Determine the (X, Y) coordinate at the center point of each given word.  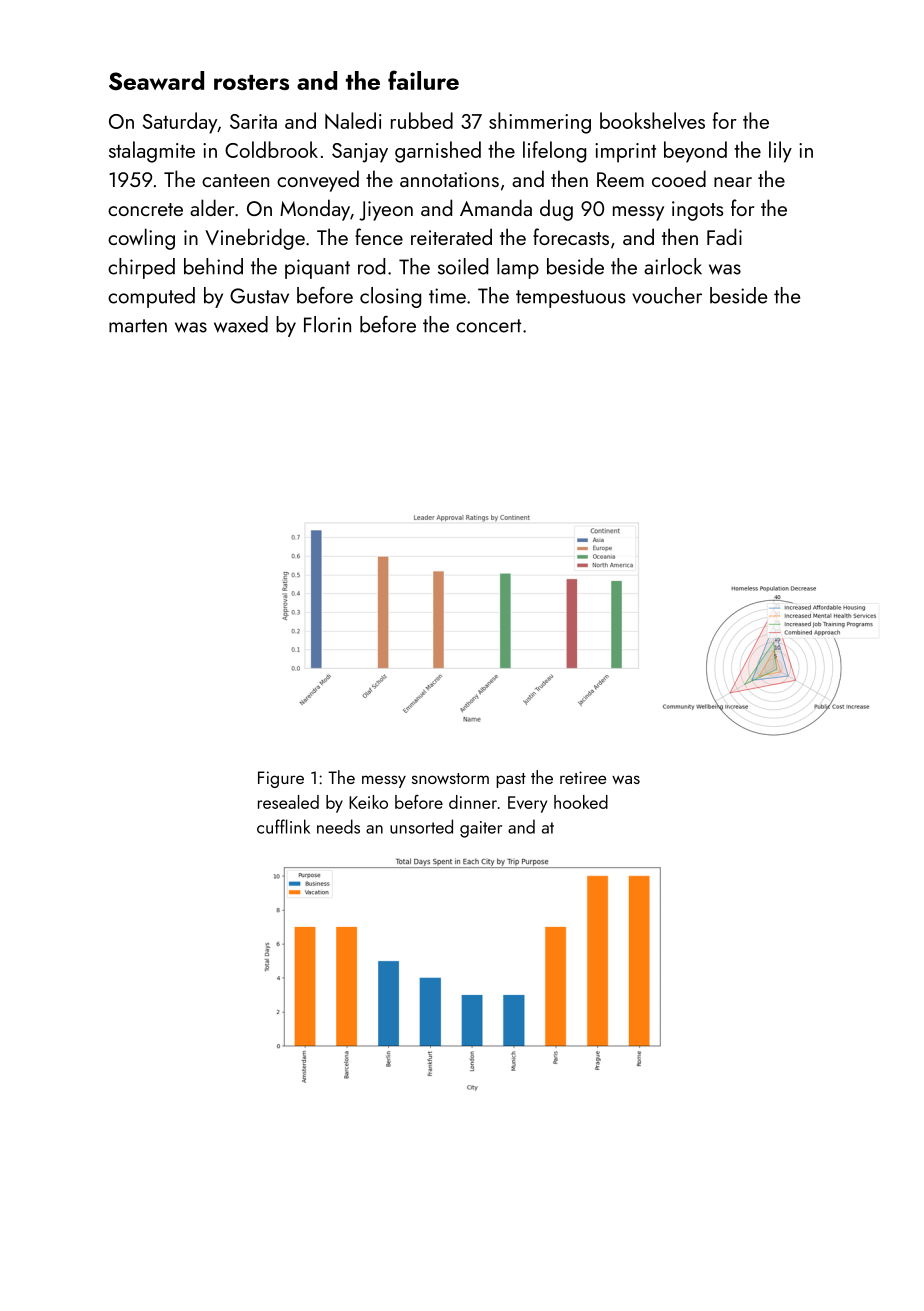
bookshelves (652, 120)
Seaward (156, 81)
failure (423, 80)
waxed (241, 324)
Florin (327, 324)
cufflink (283, 826)
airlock (673, 266)
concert (488, 326)
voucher (667, 295)
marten (138, 326)
